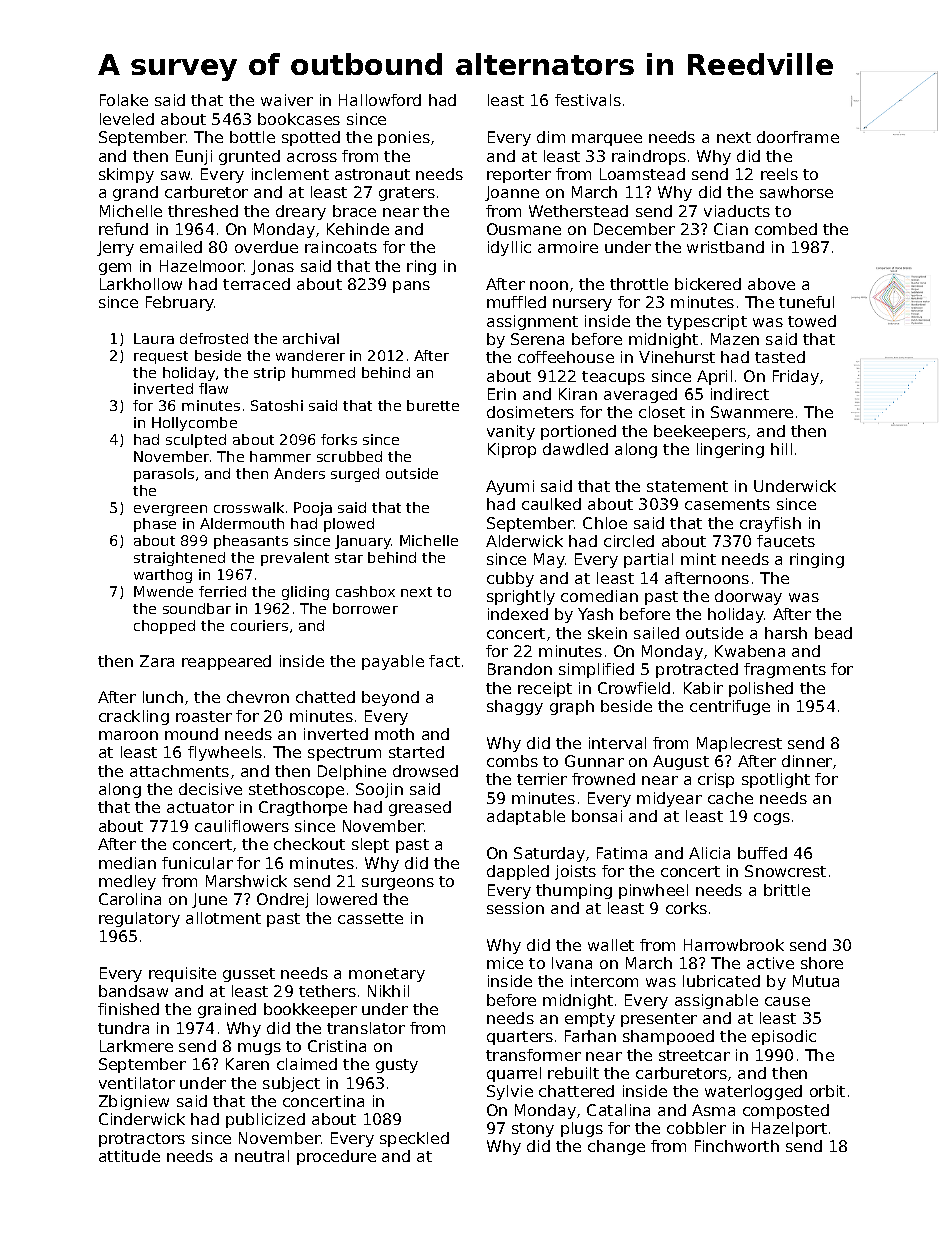  What do you see at coordinates (568, 247) in the screenshot?
I see `armoire` at bounding box center [568, 247].
